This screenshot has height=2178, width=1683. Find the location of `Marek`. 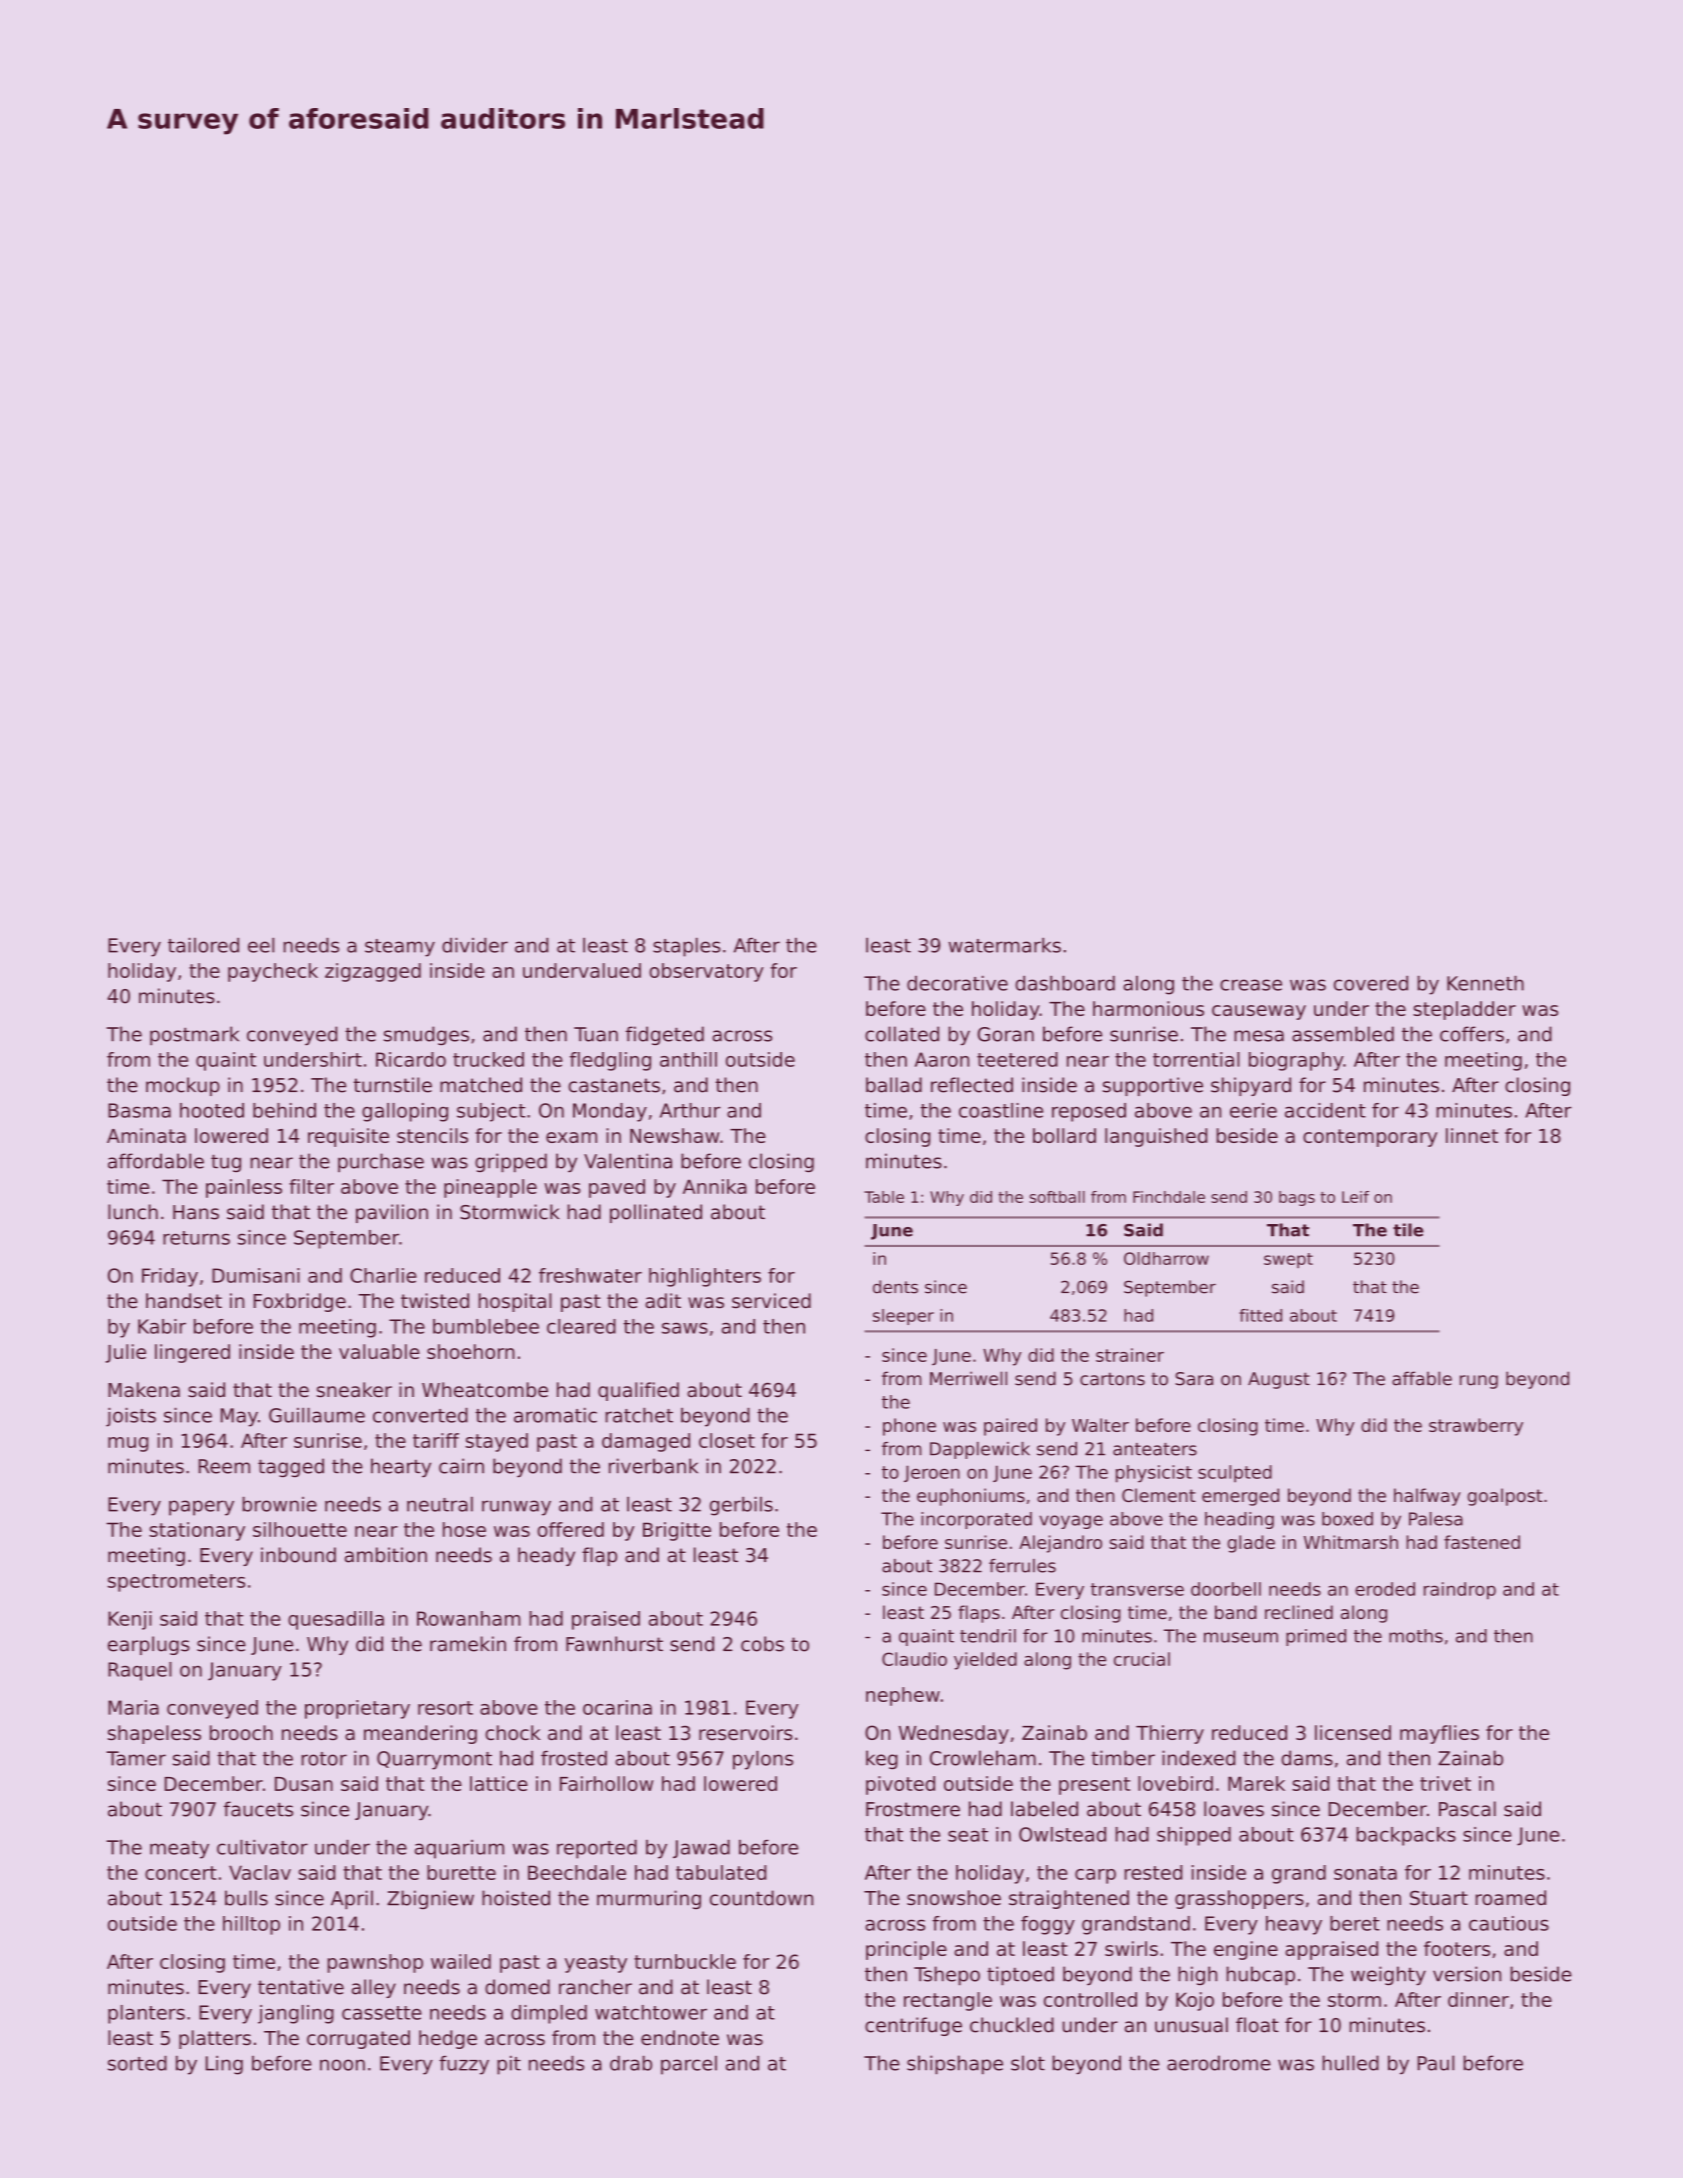

Marek is located at coordinates (1256, 1783).
